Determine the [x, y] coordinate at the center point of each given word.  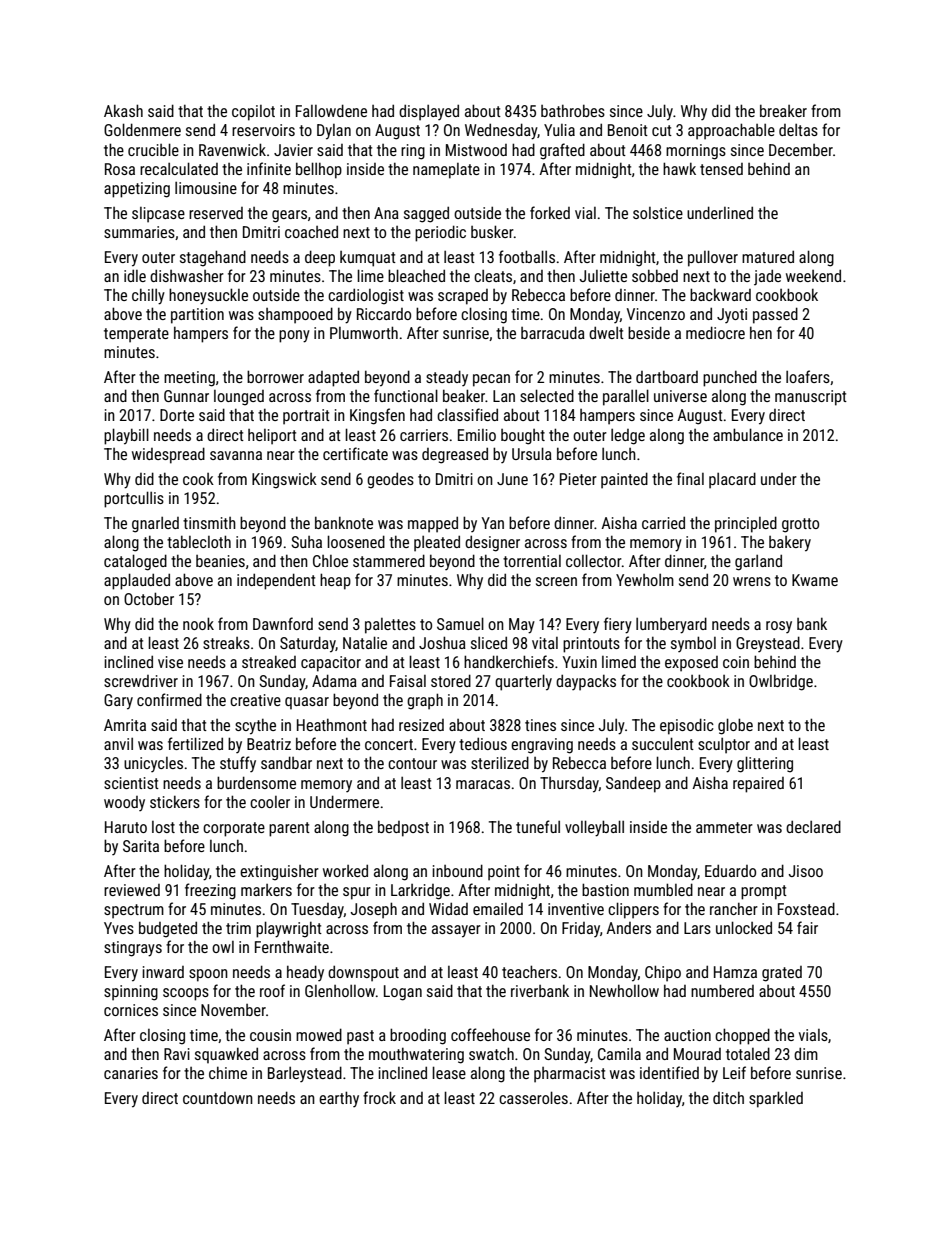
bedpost [403, 828]
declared [813, 826]
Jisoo [805, 871]
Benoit [628, 130]
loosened [356, 541]
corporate [234, 829]
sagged [426, 214]
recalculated [179, 168]
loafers [808, 376]
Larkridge [420, 892]
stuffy [238, 764]
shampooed [295, 315]
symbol [693, 644]
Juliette [603, 276]
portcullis [134, 499]
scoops [186, 994]
